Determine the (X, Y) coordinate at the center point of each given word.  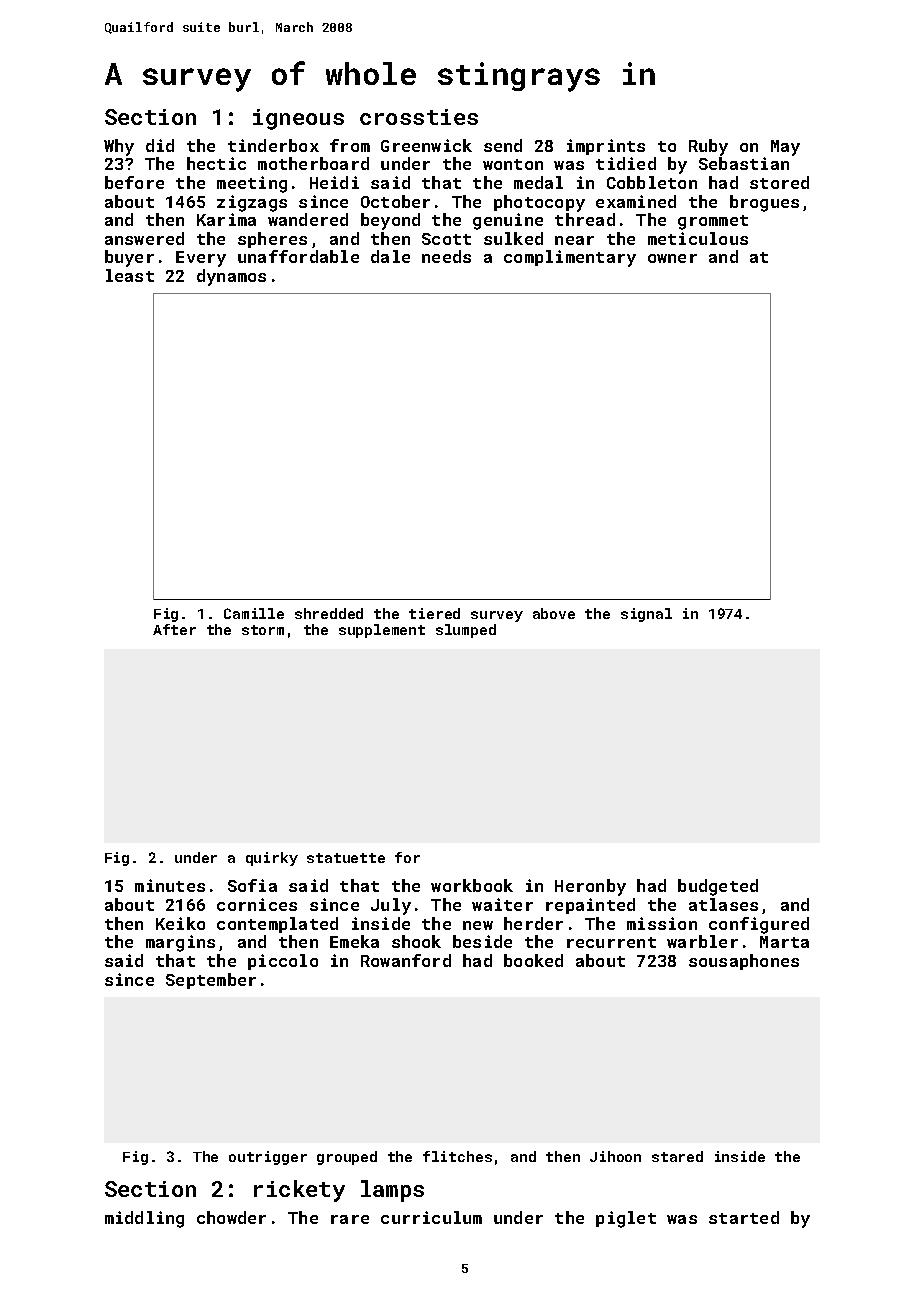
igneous (298, 119)
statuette (346, 858)
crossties (419, 117)
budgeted (718, 887)
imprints (606, 147)
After (174, 629)
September (211, 981)
